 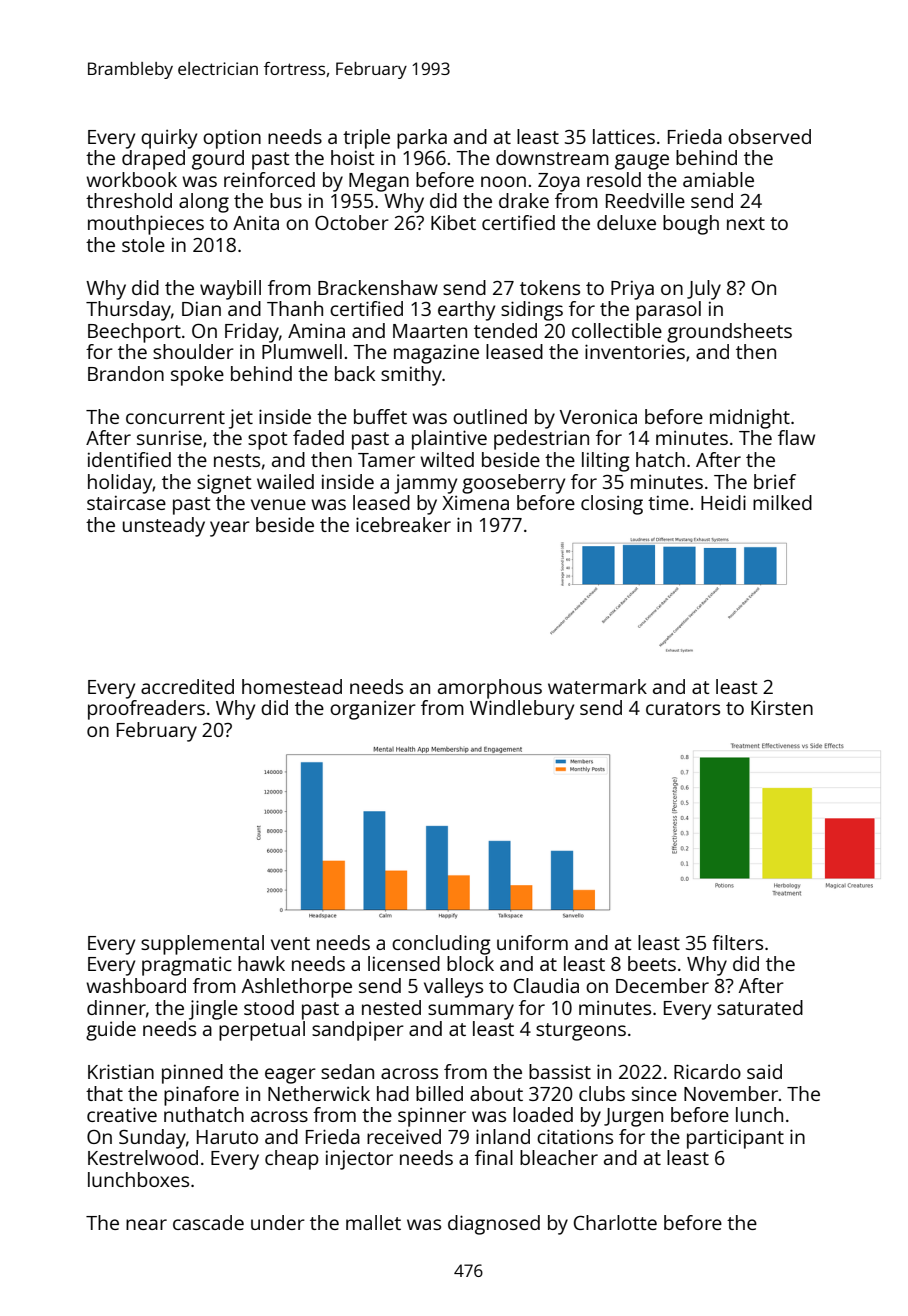 What do you see at coordinates (598, 416) in the image?
I see `Veronica` at bounding box center [598, 416].
